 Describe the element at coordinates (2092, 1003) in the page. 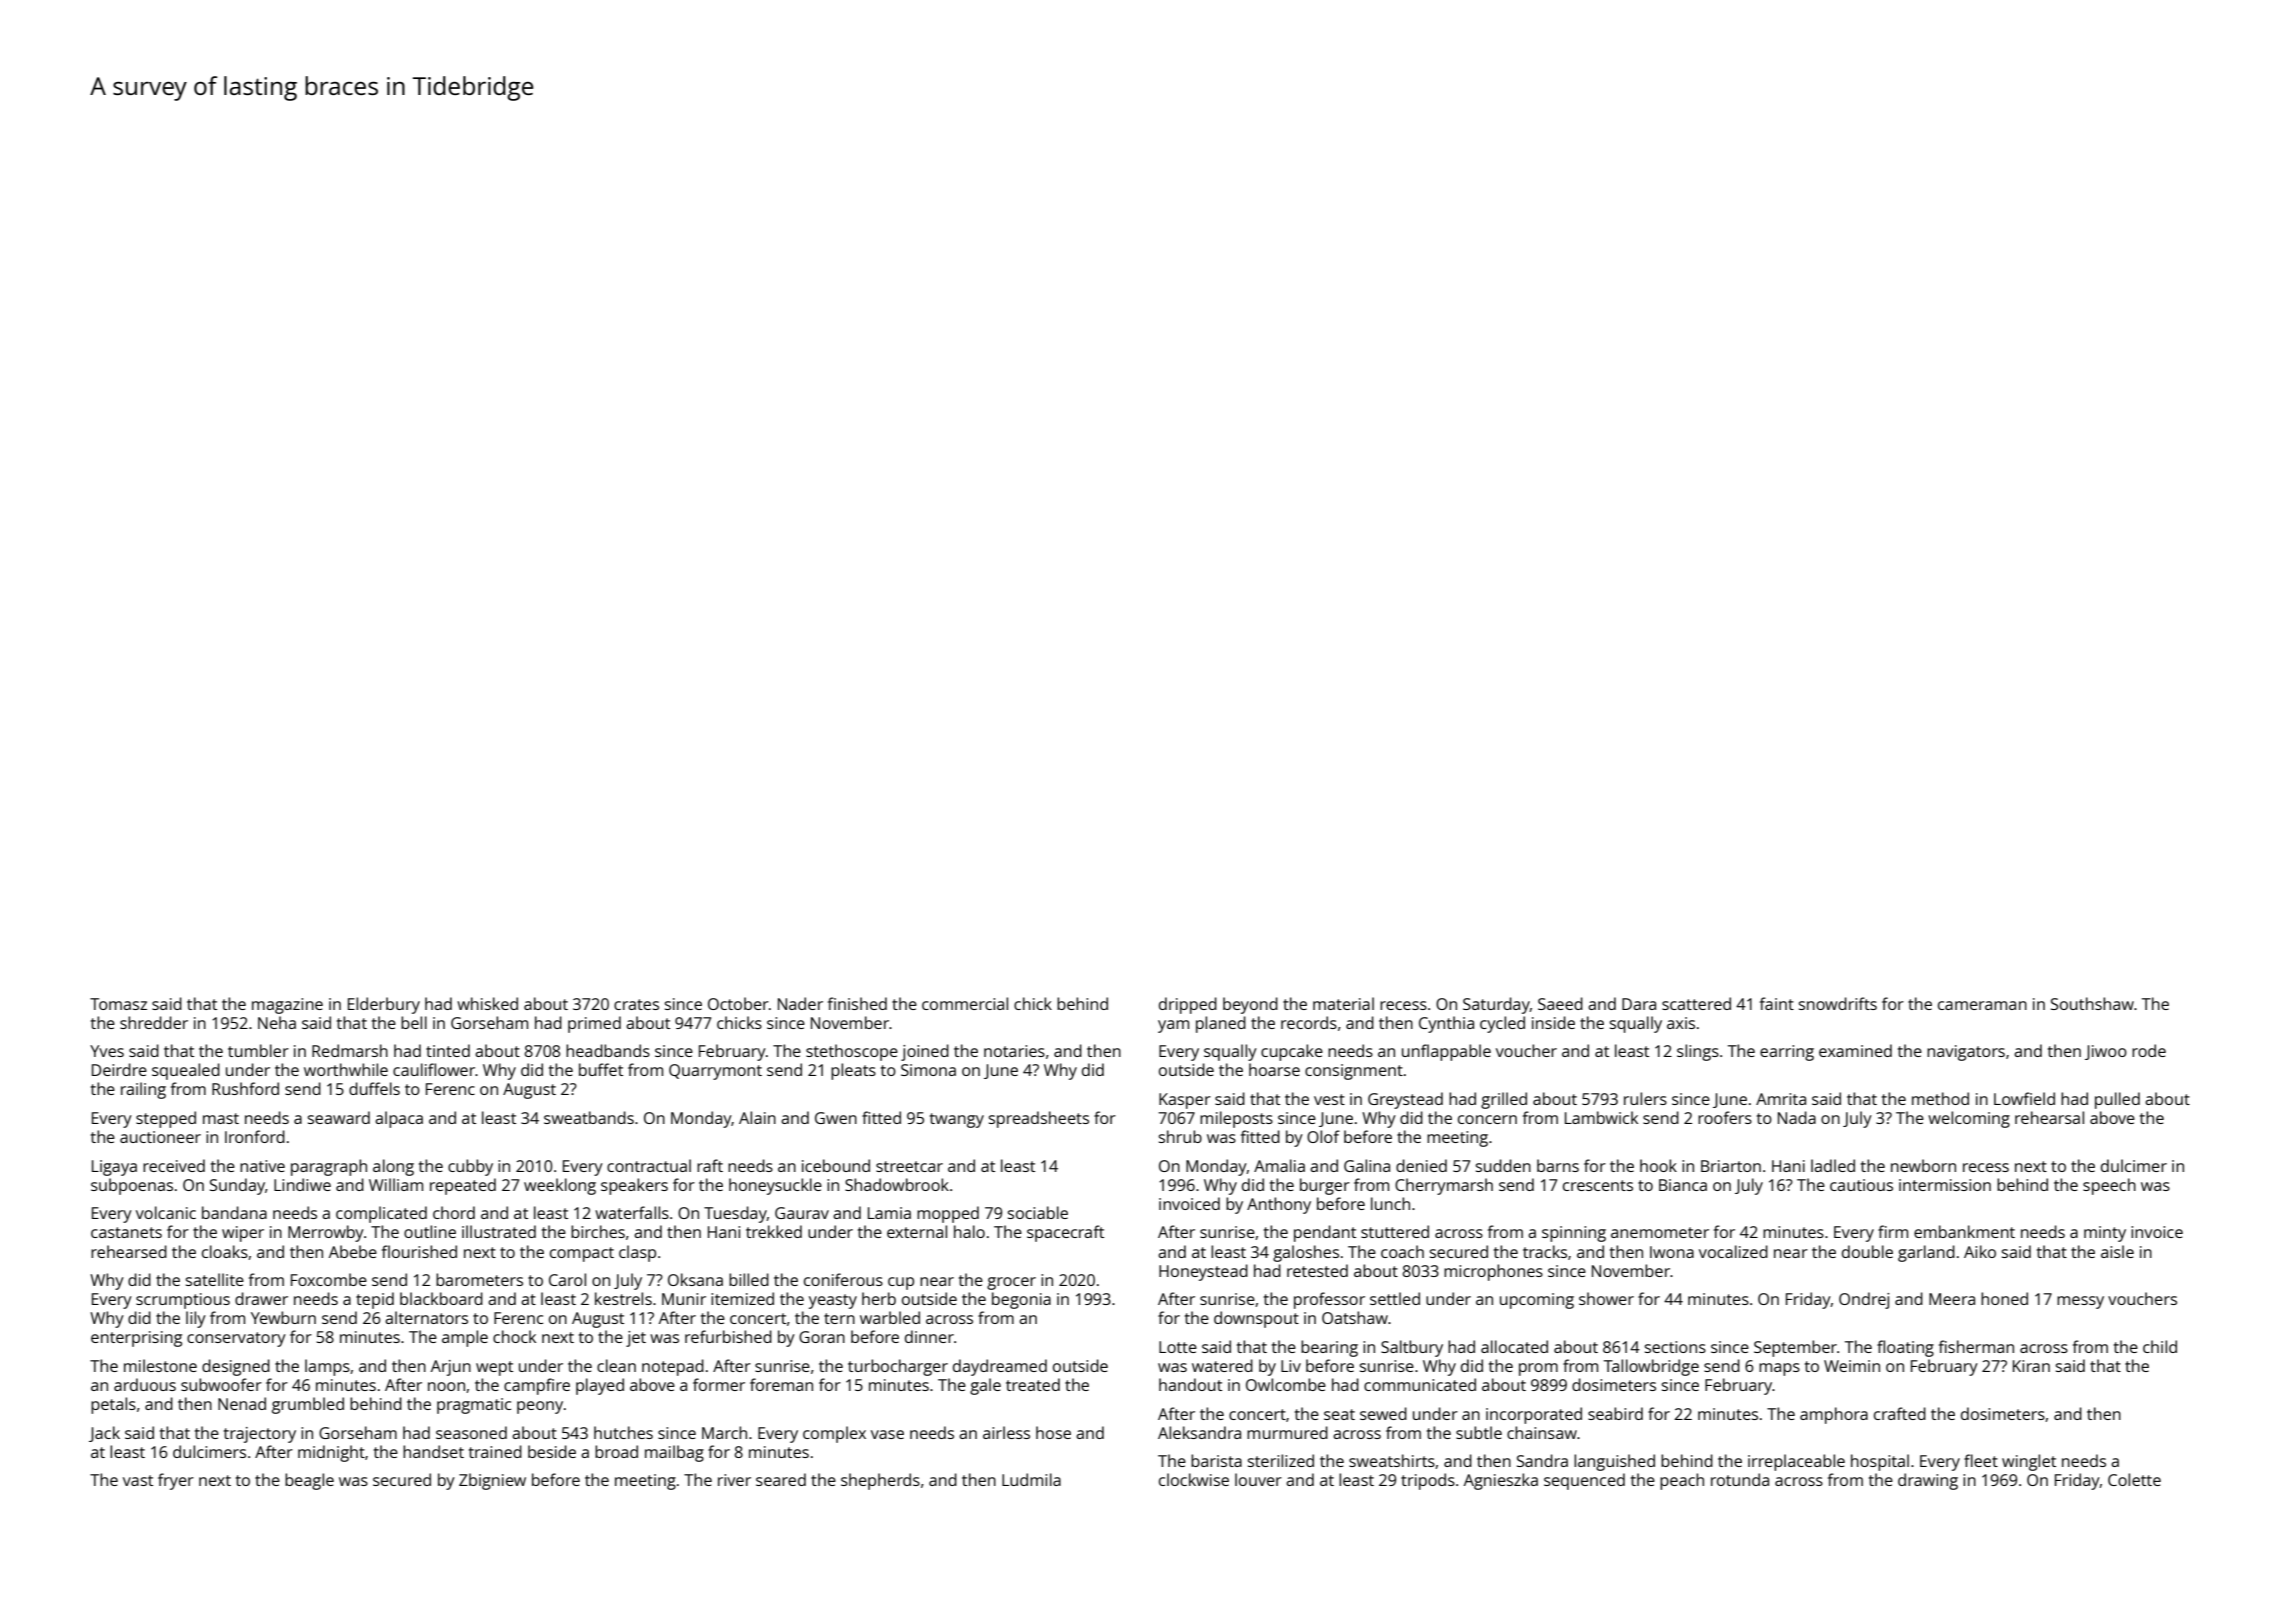

I see `Southshaw` at that location.
